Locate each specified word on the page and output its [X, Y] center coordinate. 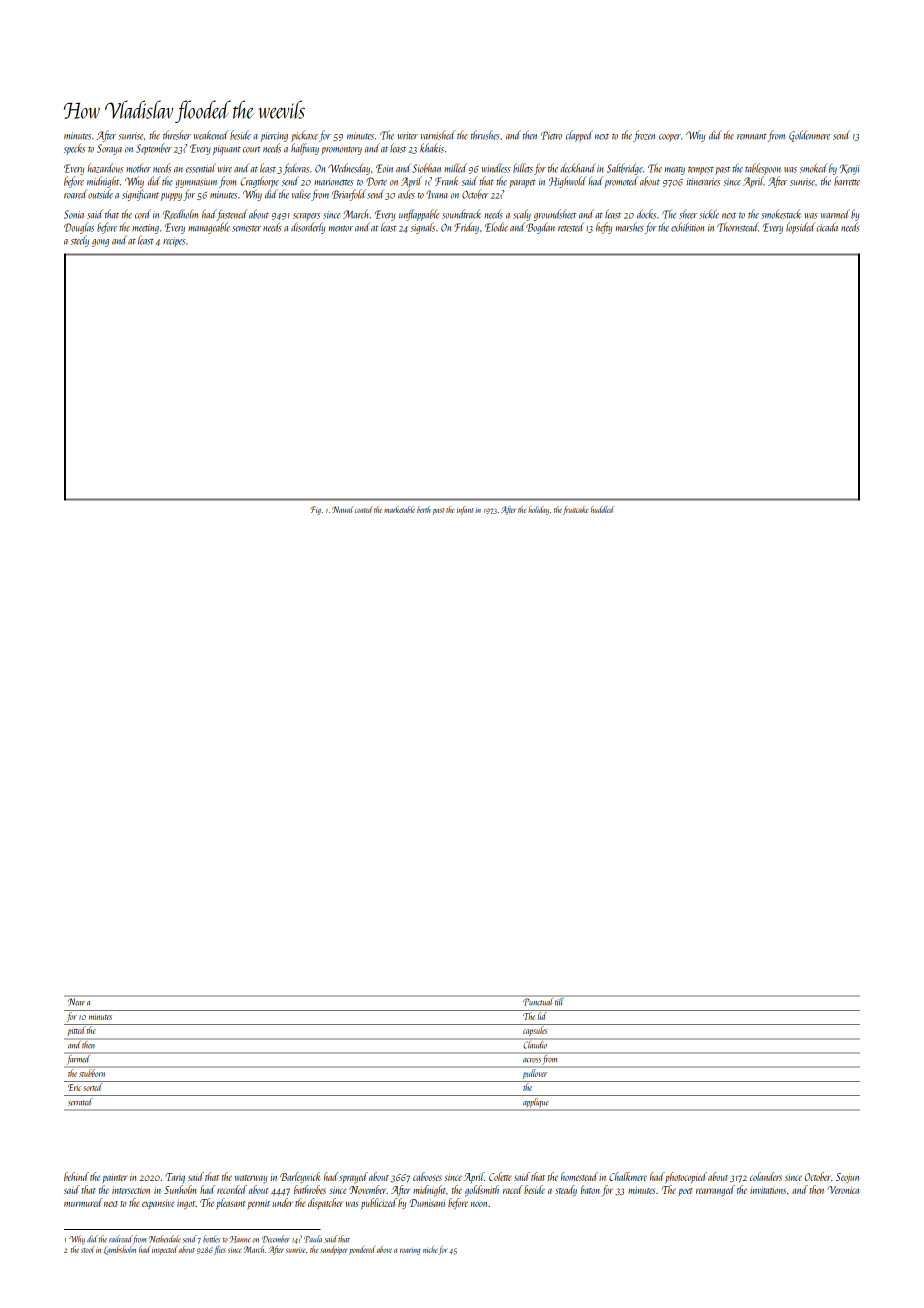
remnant [752, 137]
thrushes [485, 135]
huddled [602, 509]
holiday [539, 510]
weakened [211, 135]
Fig [316, 510]
